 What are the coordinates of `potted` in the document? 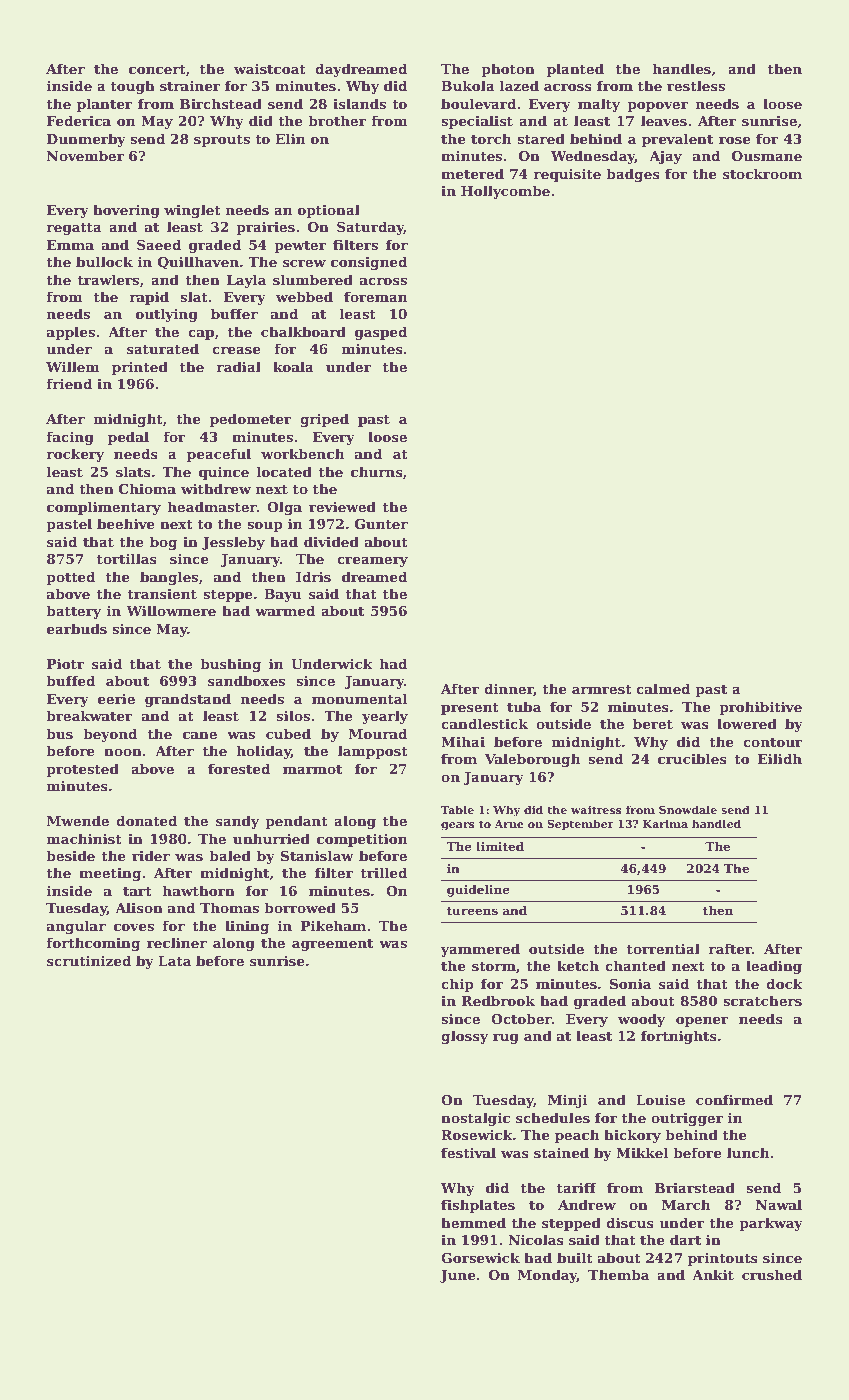 It's located at (70, 578).
